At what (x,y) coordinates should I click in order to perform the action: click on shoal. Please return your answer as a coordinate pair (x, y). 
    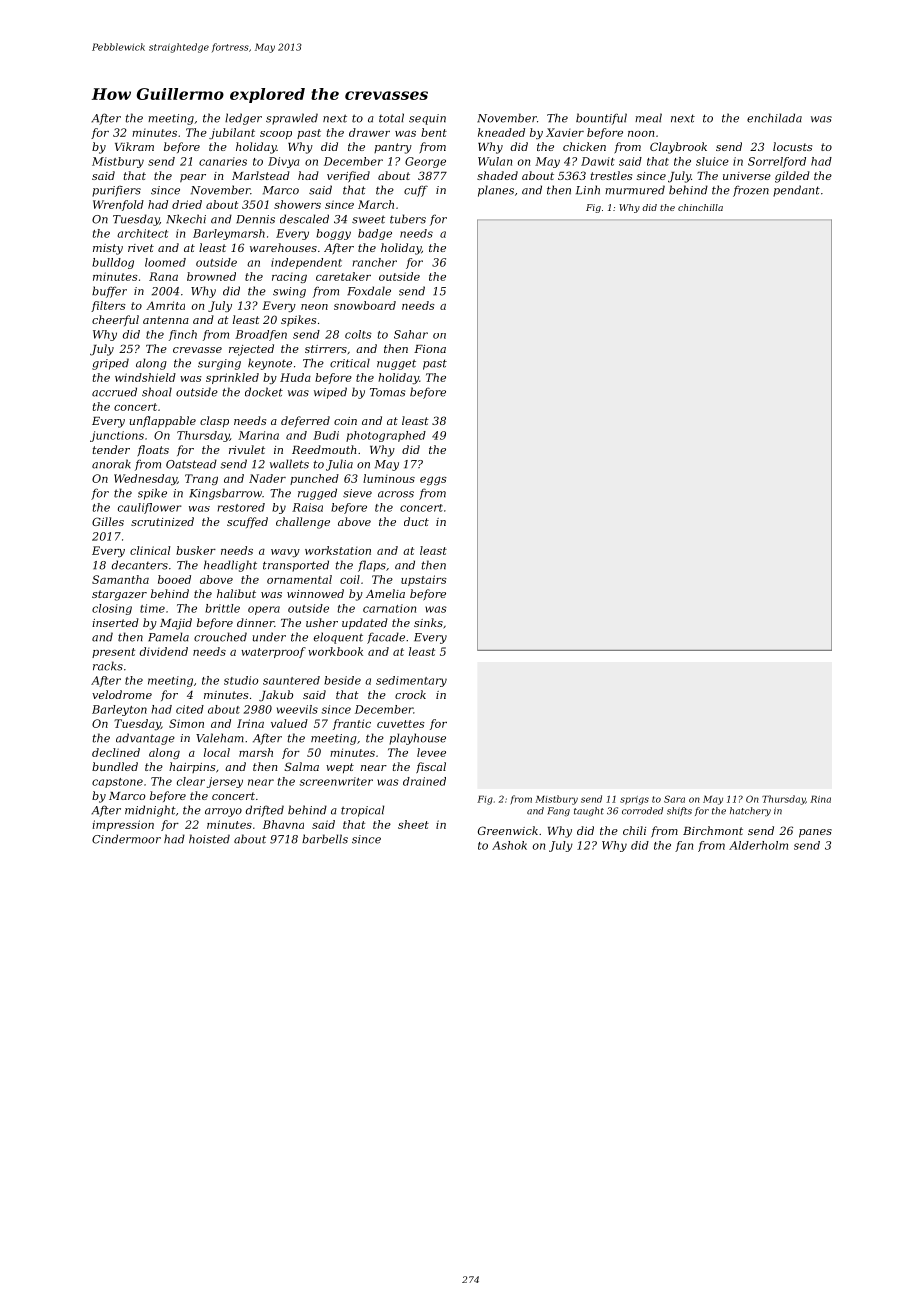
    Looking at the image, I should click on (157, 392).
